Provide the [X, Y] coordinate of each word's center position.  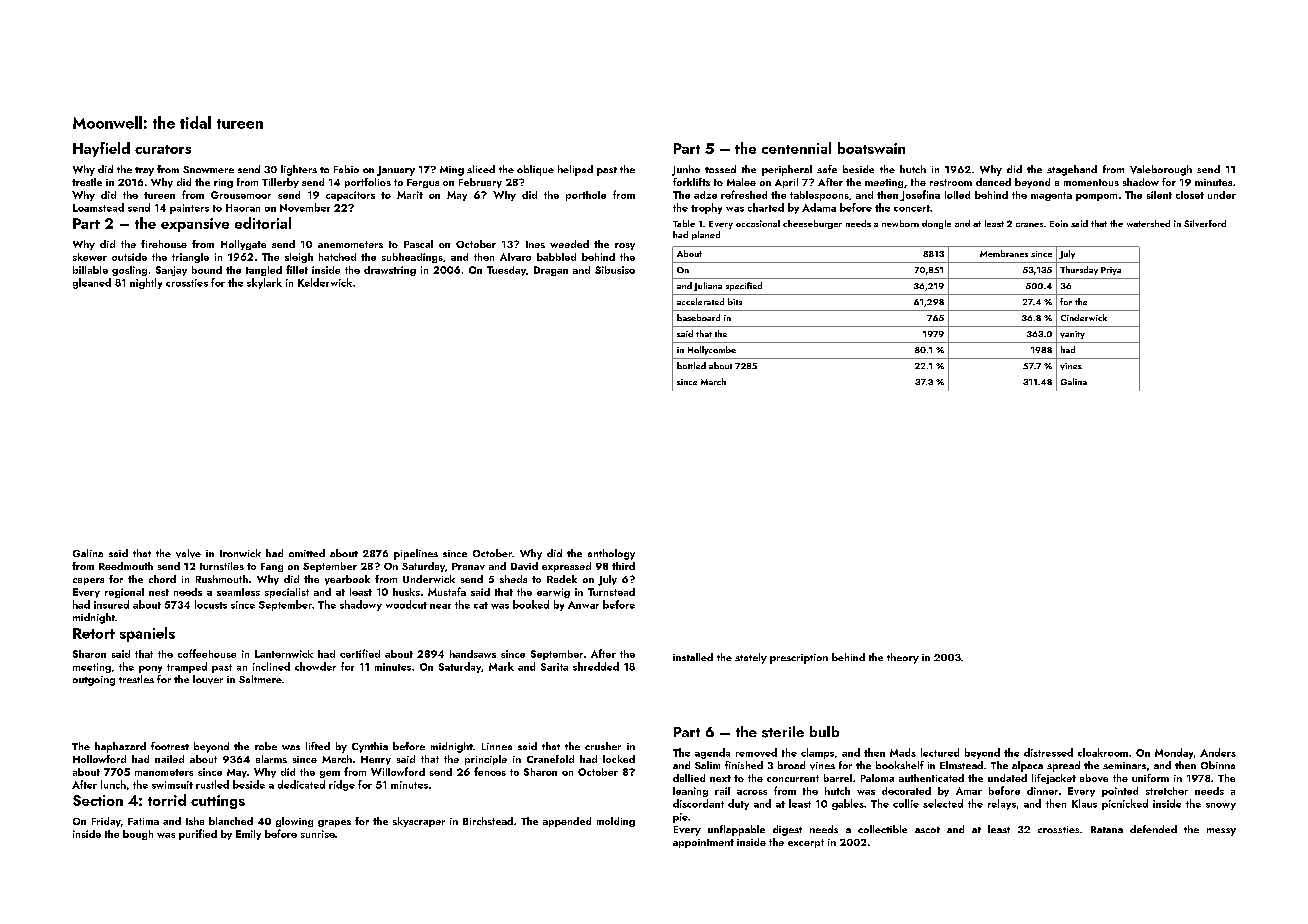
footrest [170, 746]
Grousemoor [241, 195]
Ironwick [240, 553]
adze [705, 195]
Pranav [468, 566]
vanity [1072, 335]
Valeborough [1161, 170]
